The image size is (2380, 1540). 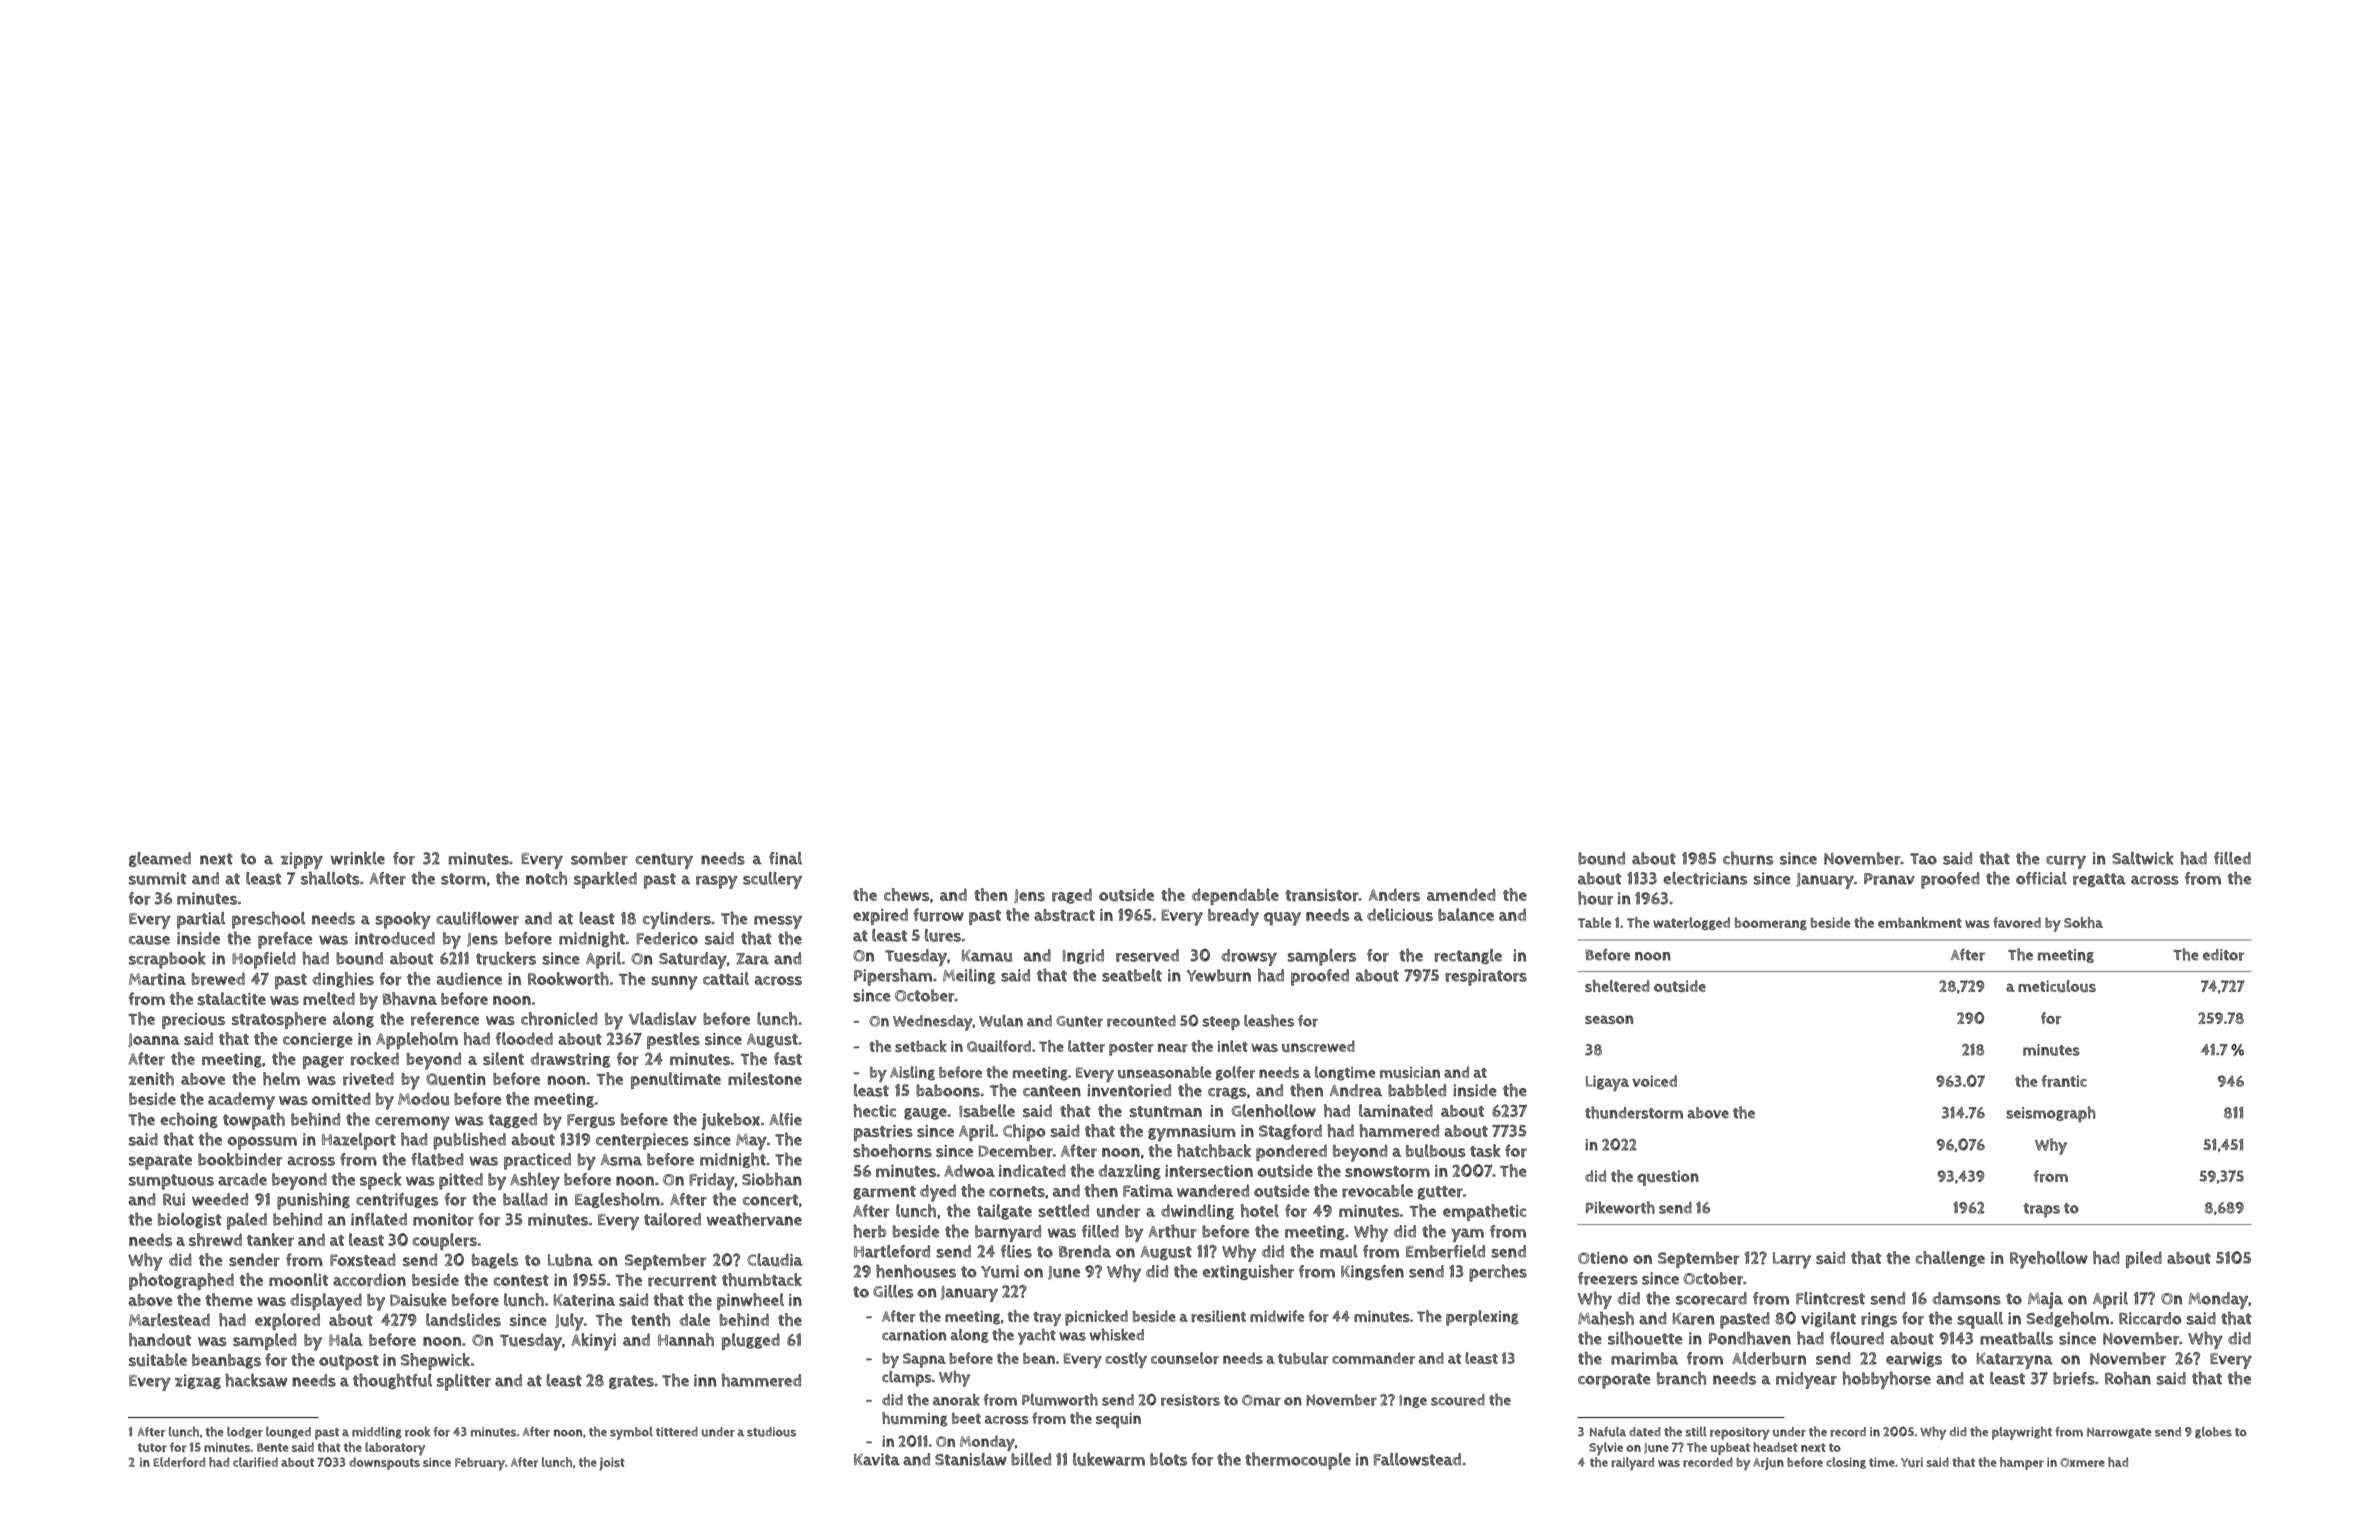 I want to click on tanker, so click(x=270, y=1240).
